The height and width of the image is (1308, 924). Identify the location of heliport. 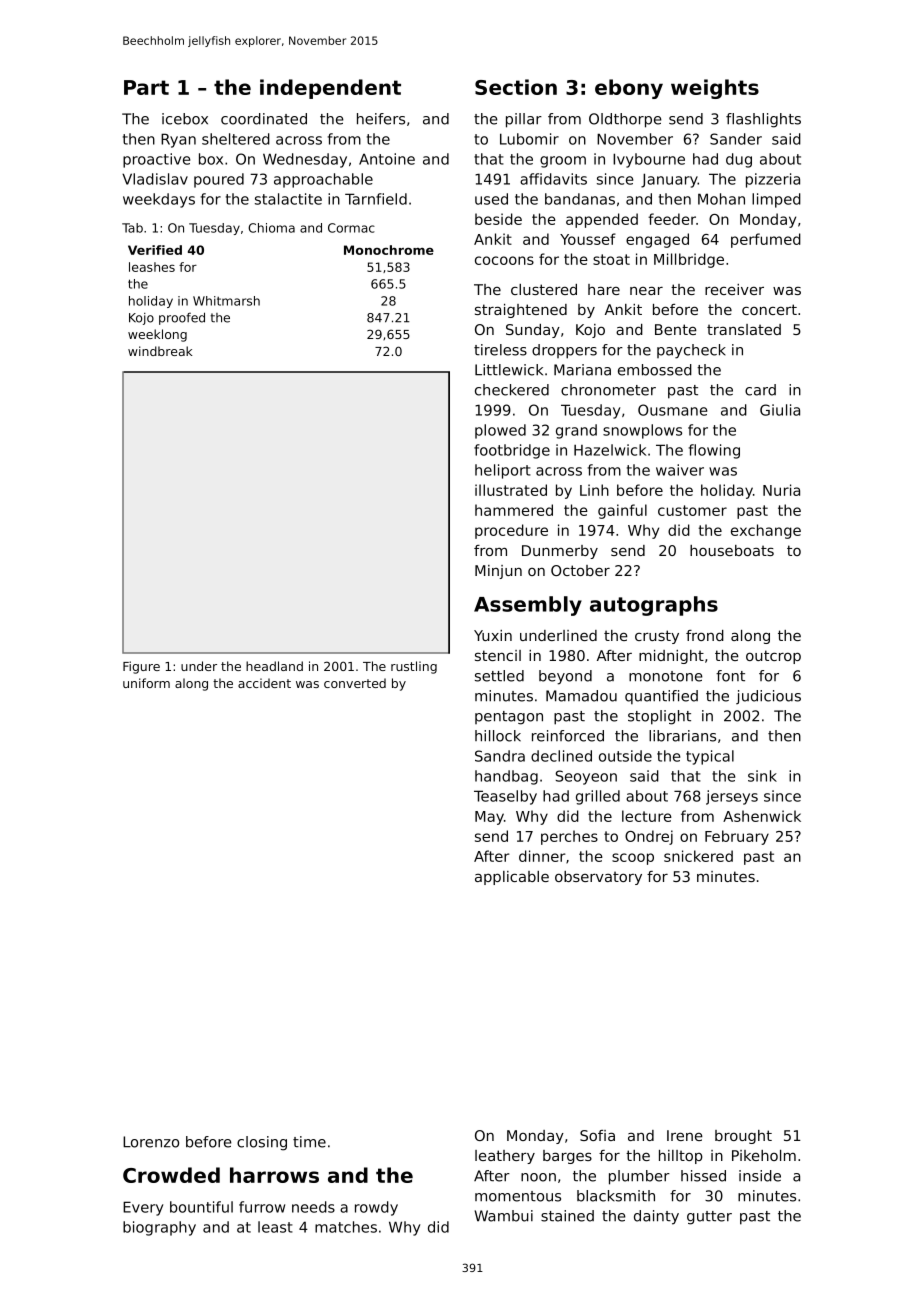
(503, 471).
